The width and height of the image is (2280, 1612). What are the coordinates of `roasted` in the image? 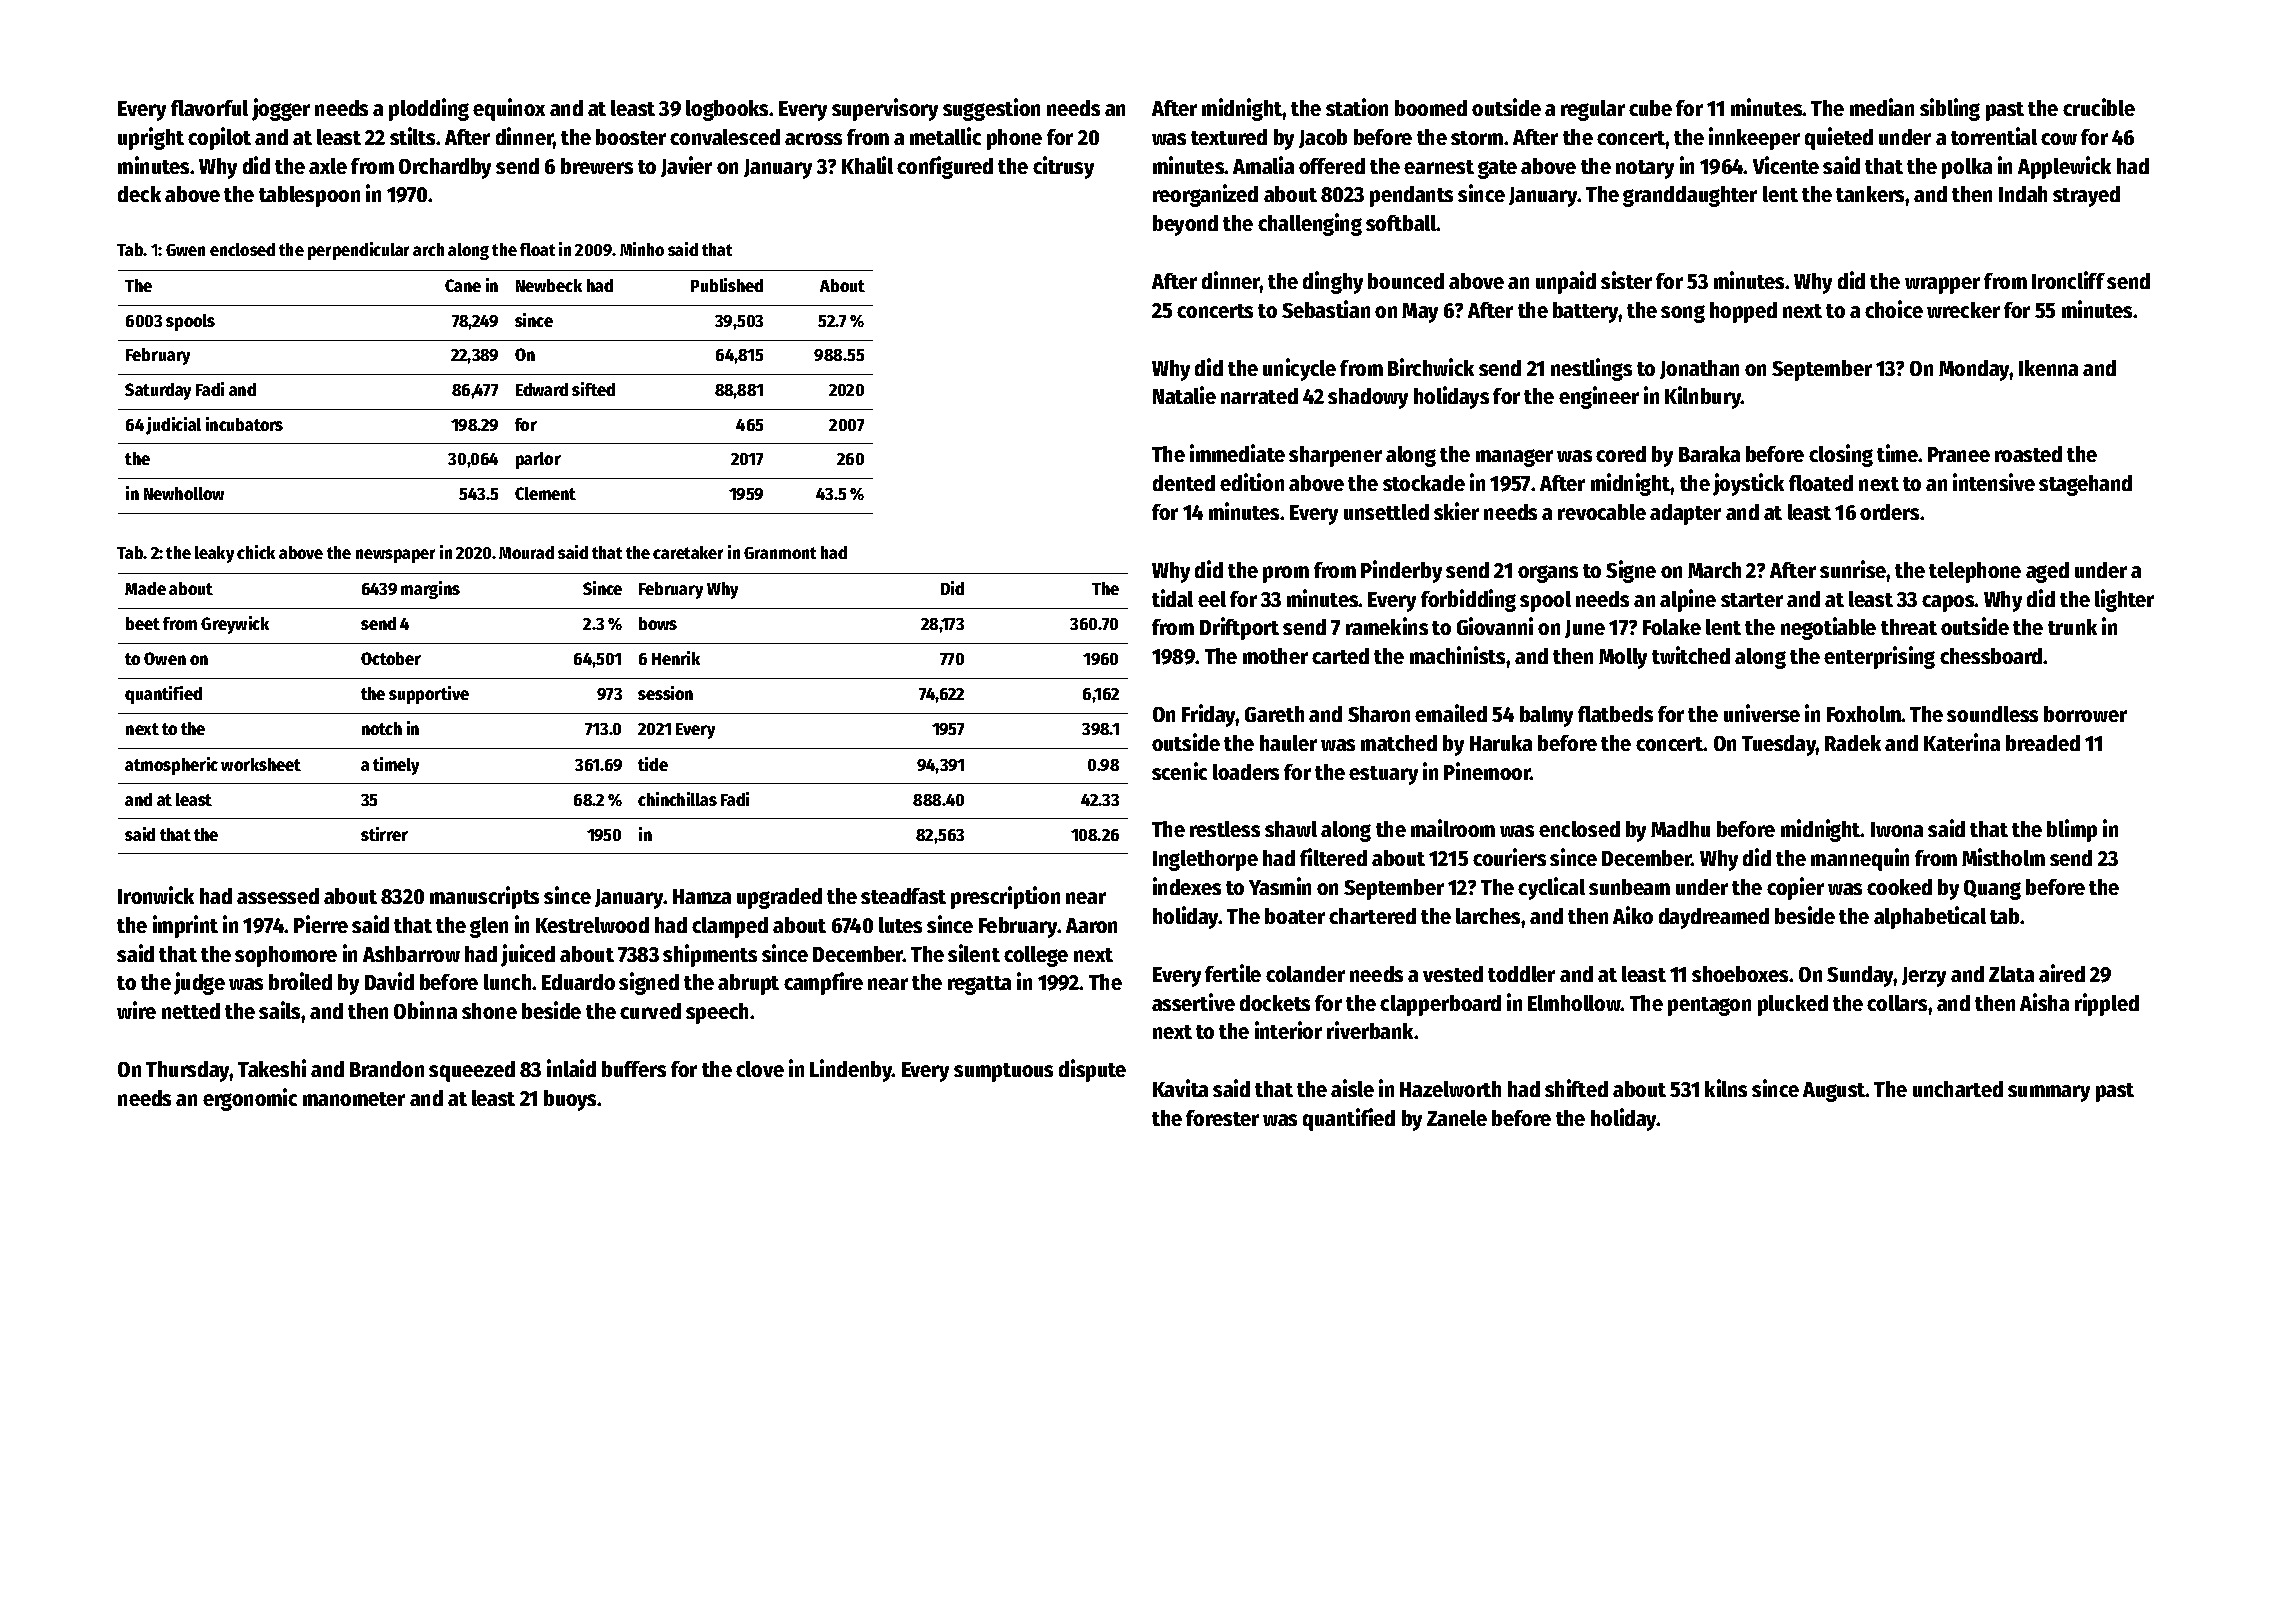 It's located at (2028, 454).
